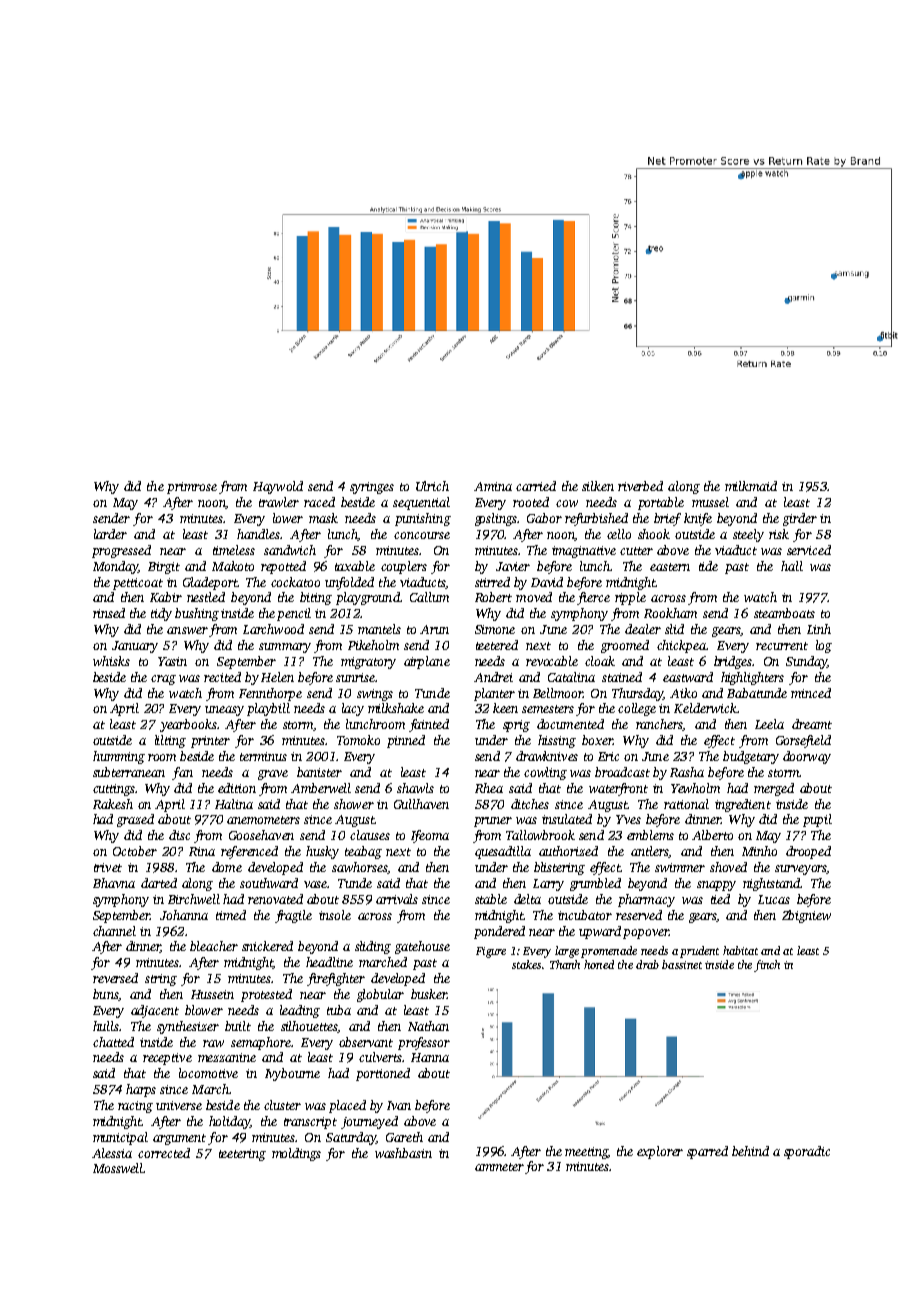  Describe the element at coordinates (192, 488) in the screenshot. I see `primrose` at that location.
